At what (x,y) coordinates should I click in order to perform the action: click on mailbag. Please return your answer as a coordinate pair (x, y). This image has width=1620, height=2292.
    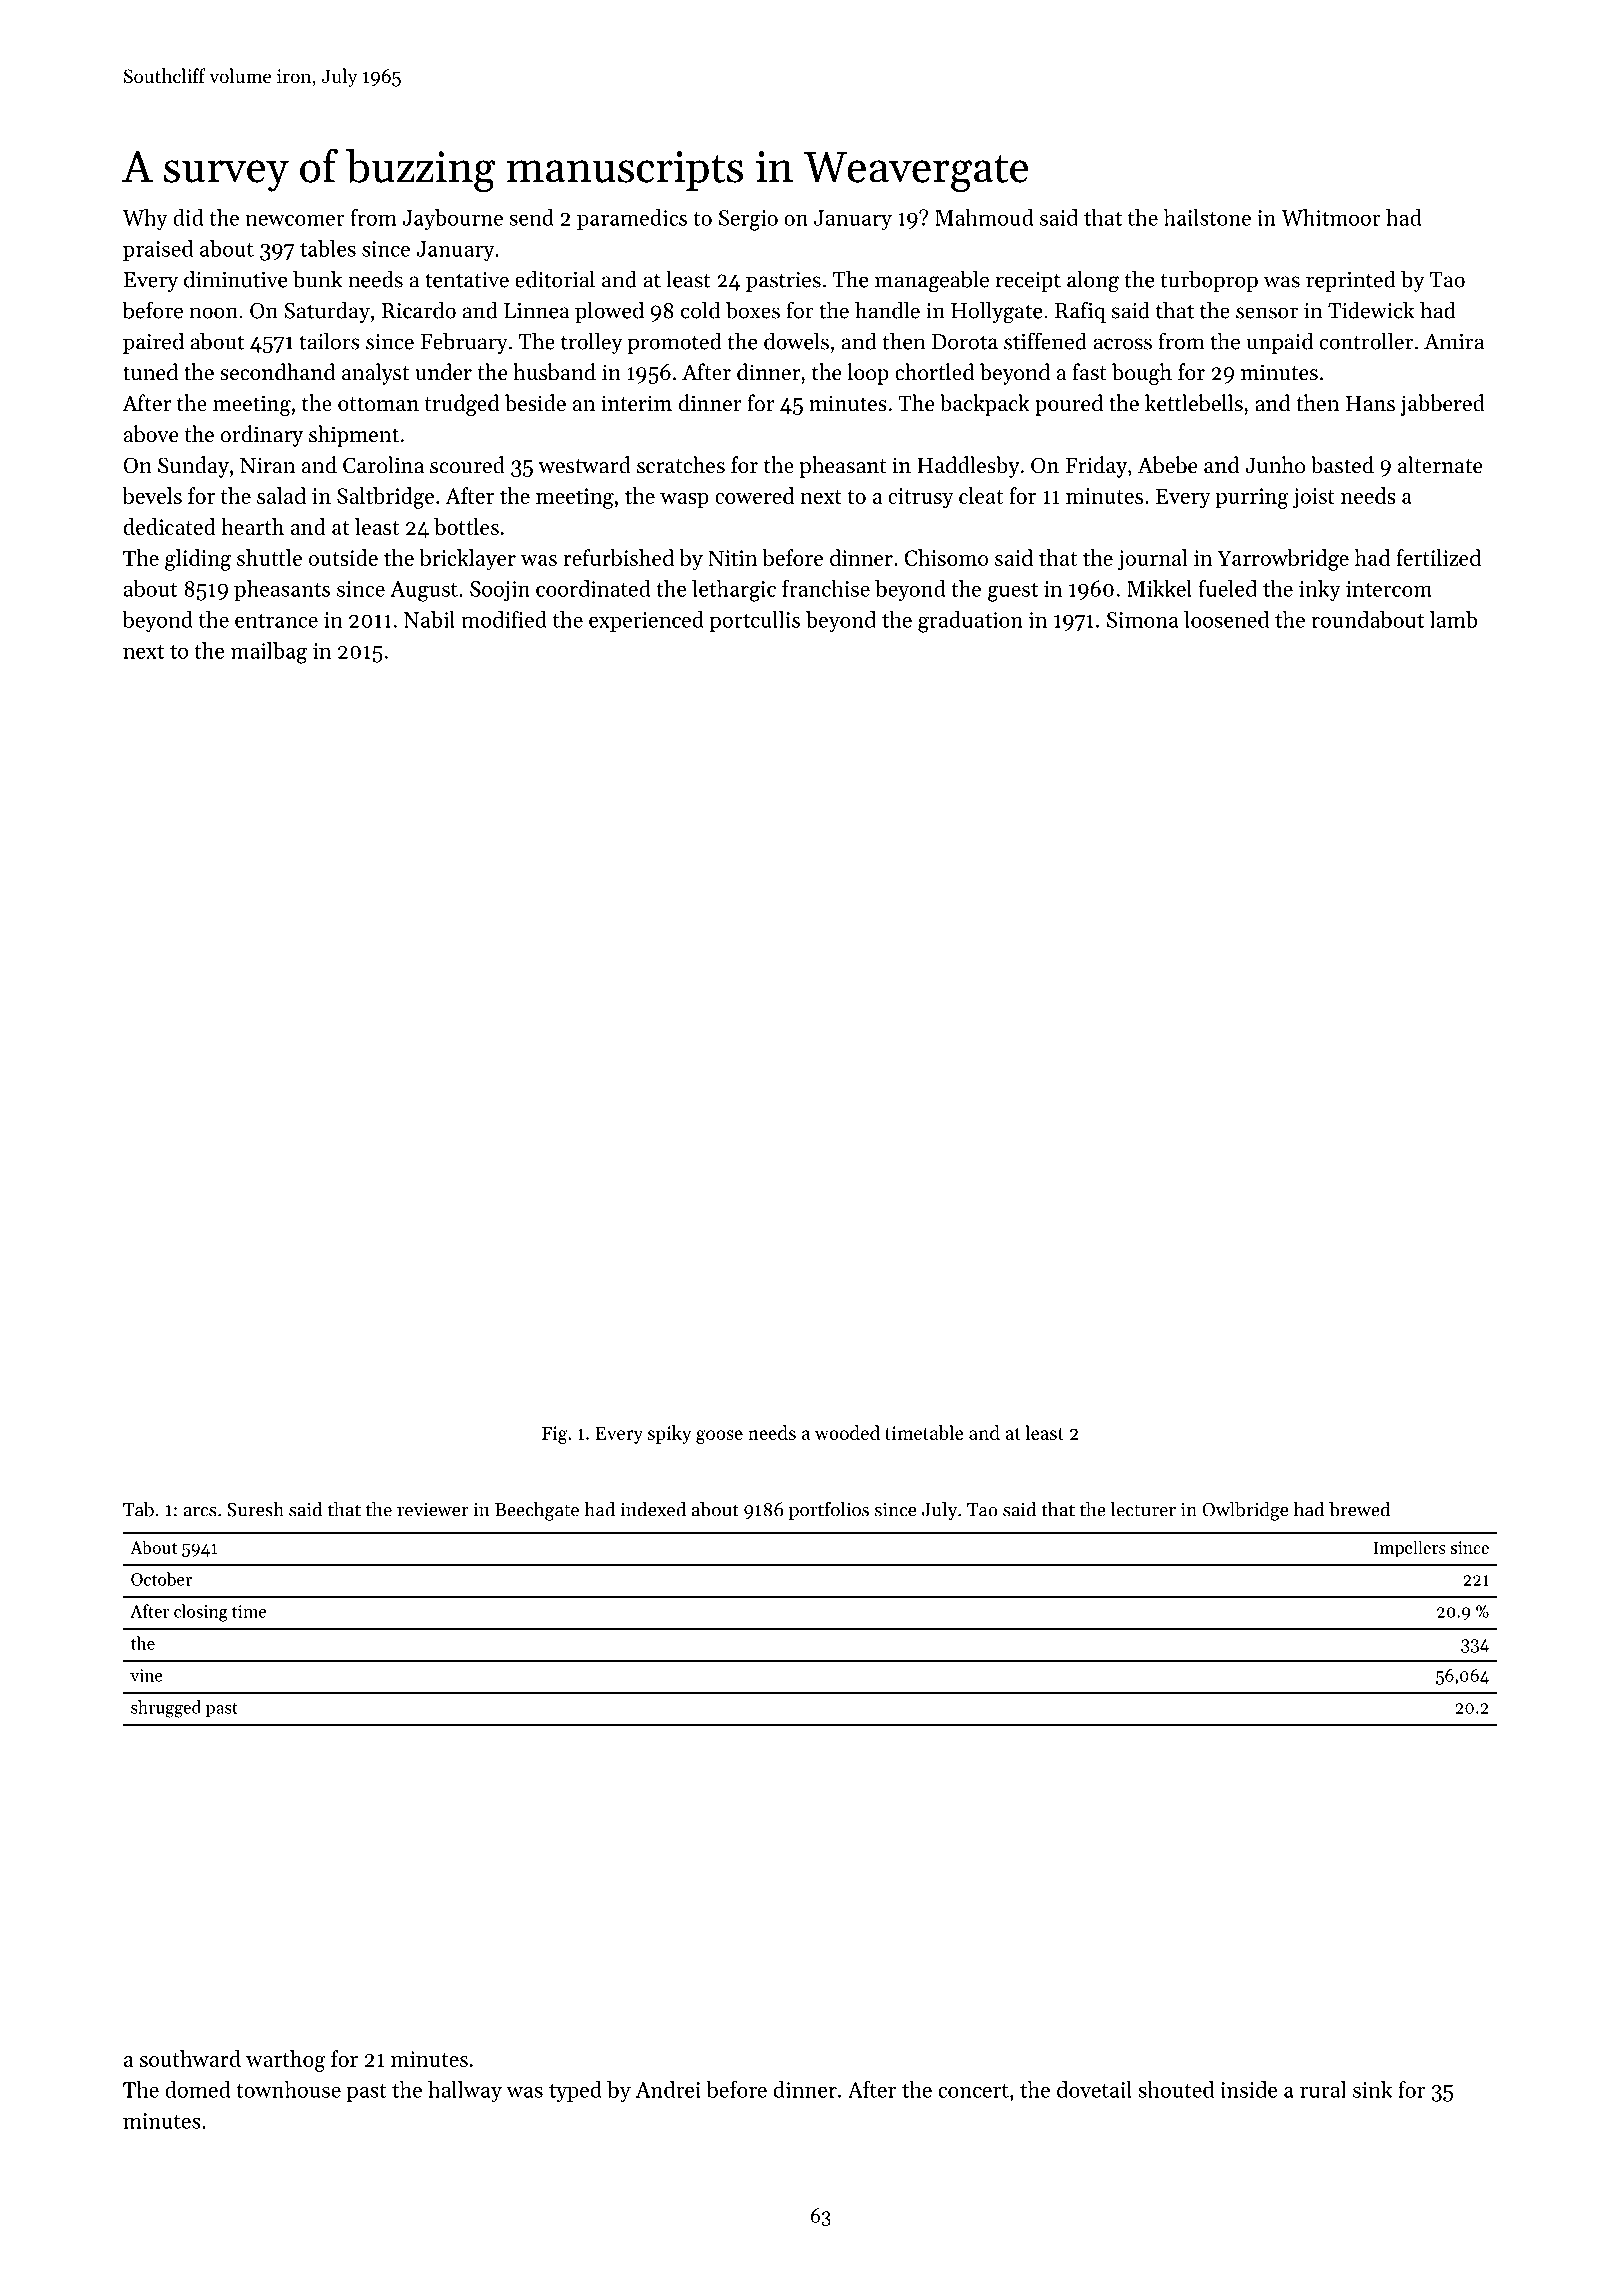
    Looking at the image, I should click on (269, 653).
